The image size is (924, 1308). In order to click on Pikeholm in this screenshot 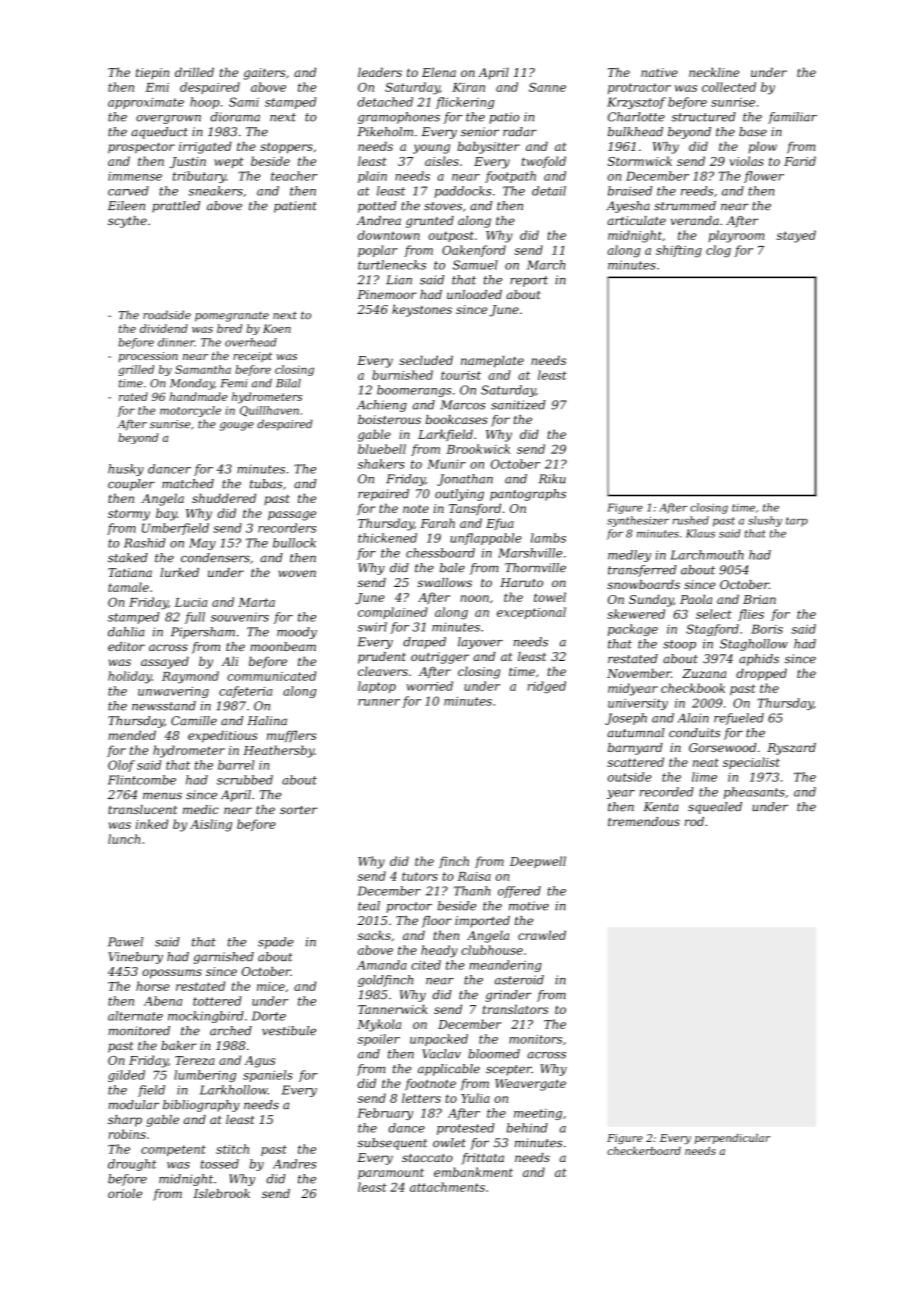, I will do `click(385, 132)`.
